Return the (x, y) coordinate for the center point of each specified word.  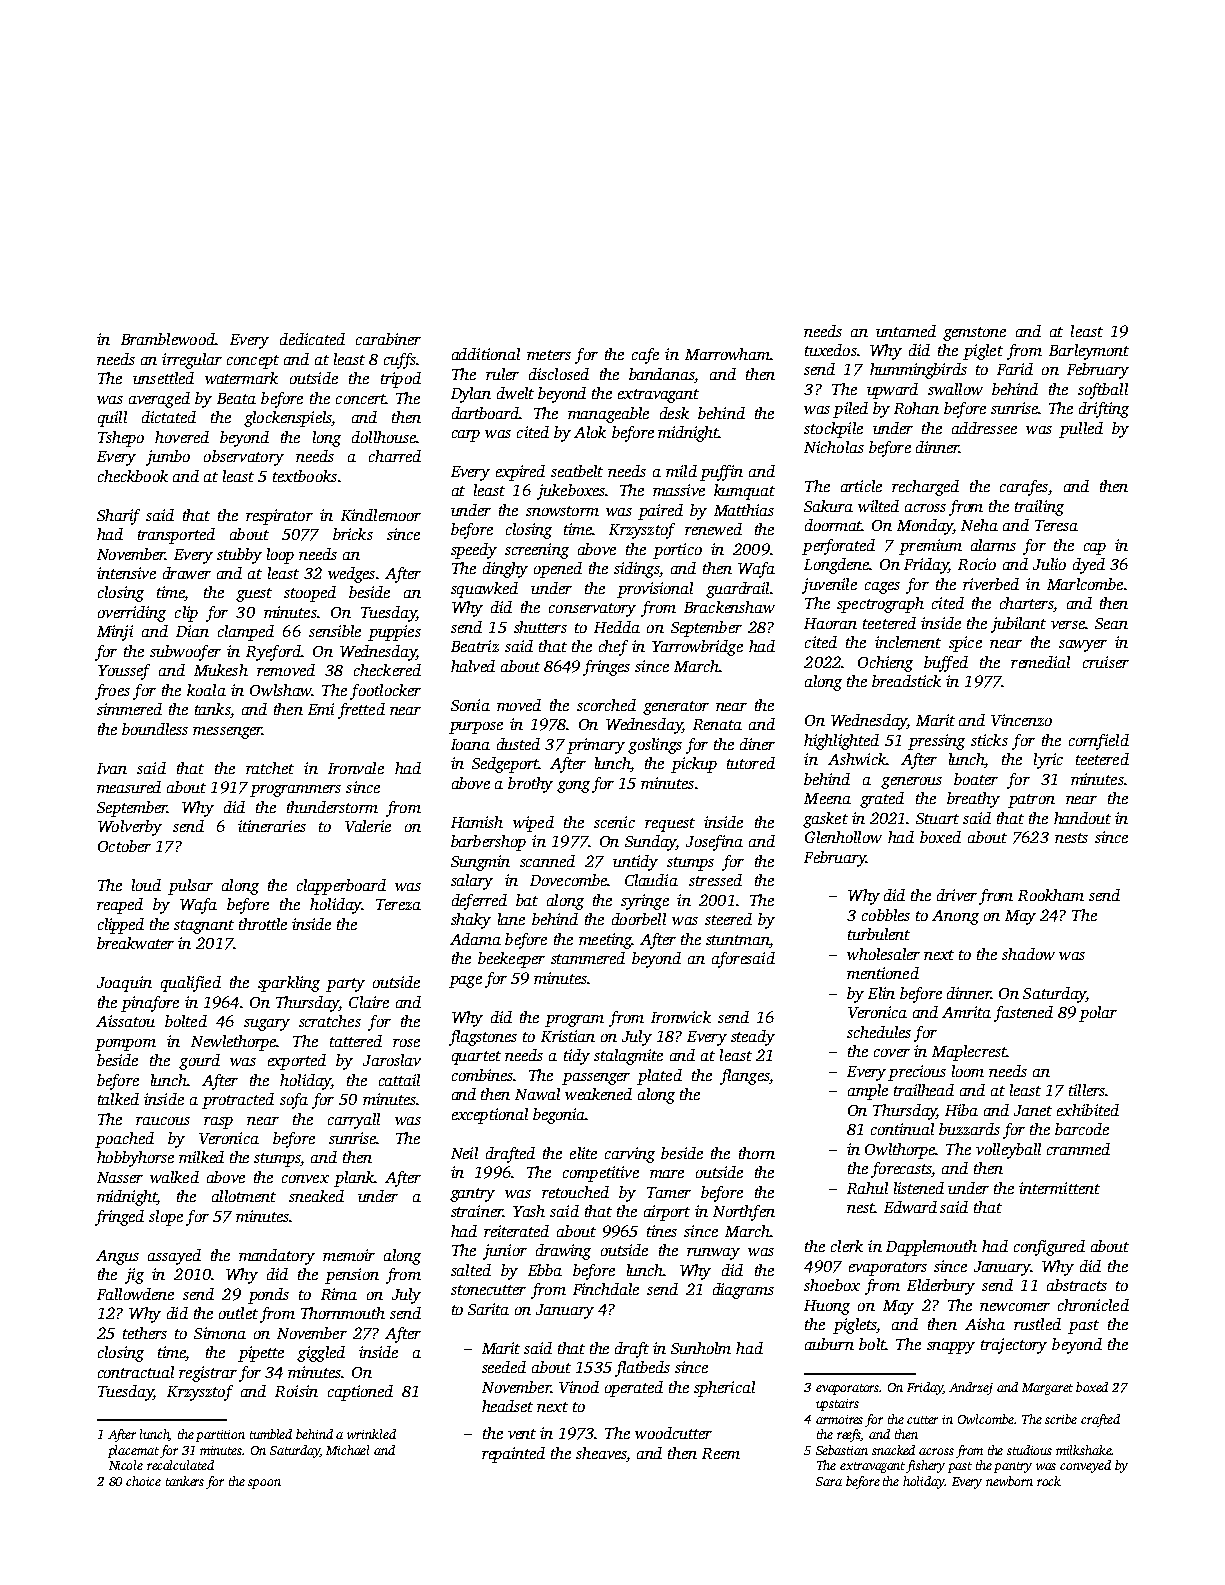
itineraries (272, 826)
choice (143, 1481)
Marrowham (727, 354)
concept (253, 362)
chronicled (1093, 1305)
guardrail (737, 590)
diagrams (743, 1291)
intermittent (1059, 1188)
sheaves (601, 1454)
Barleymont (1089, 352)
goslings (655, 746)
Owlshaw (281, 690)
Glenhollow (843, 837)
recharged (925, 488)
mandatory (277, 1257)
